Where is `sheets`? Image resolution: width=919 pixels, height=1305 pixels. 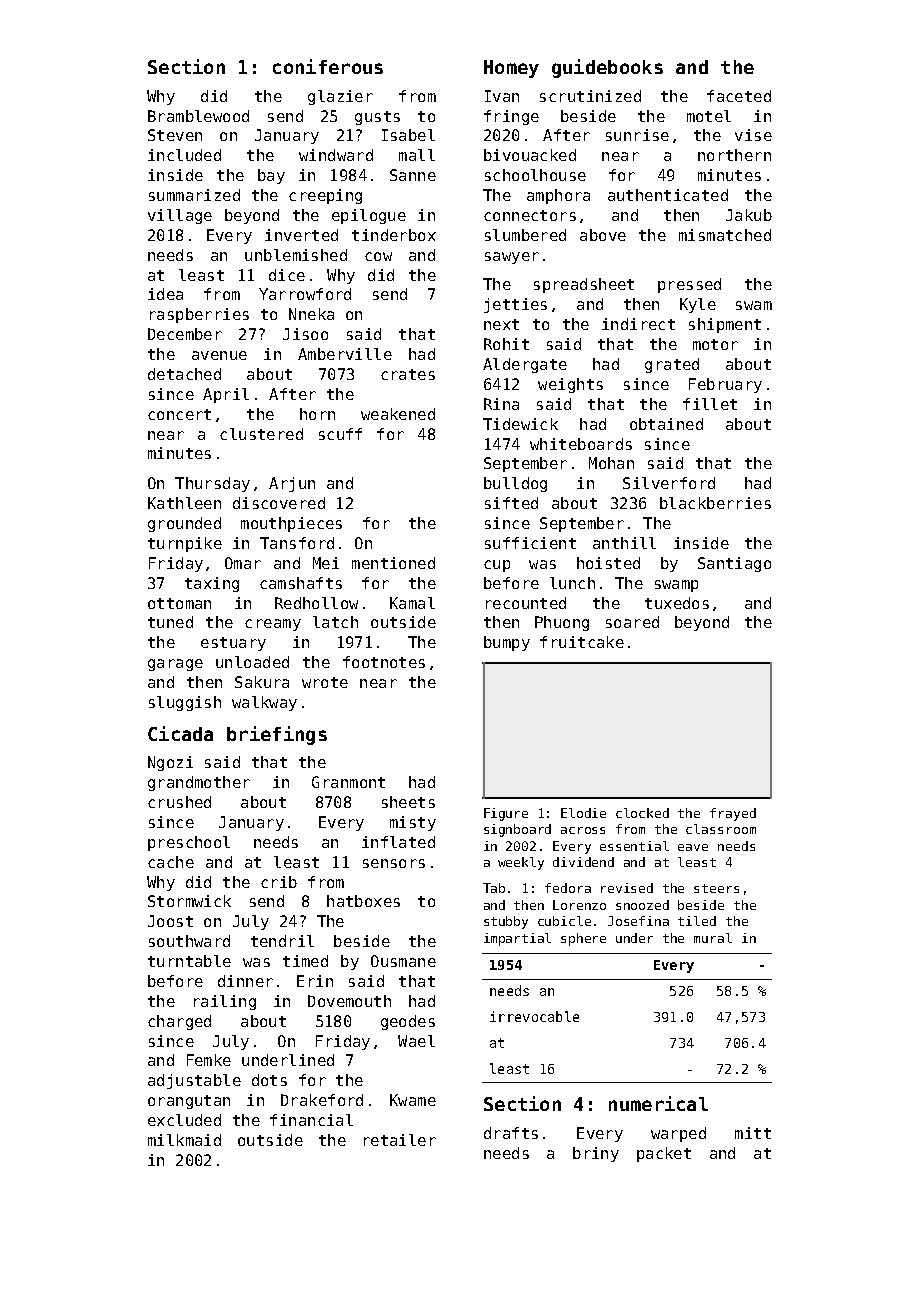
sheets is located at coordinates (408, 802).
